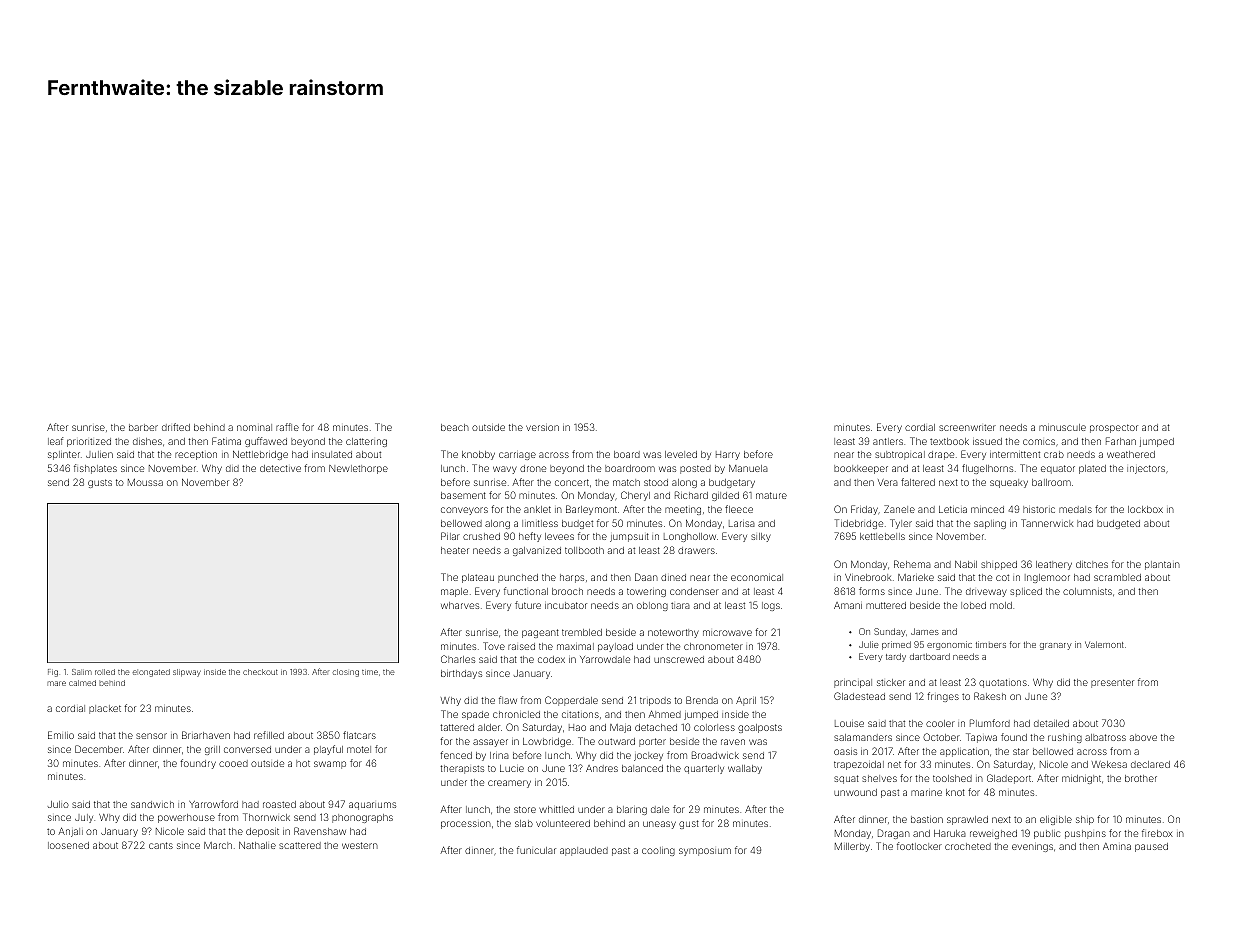  Describe the element at coordinates (1104, 644) in the image. I see `Valemont` at that location.
